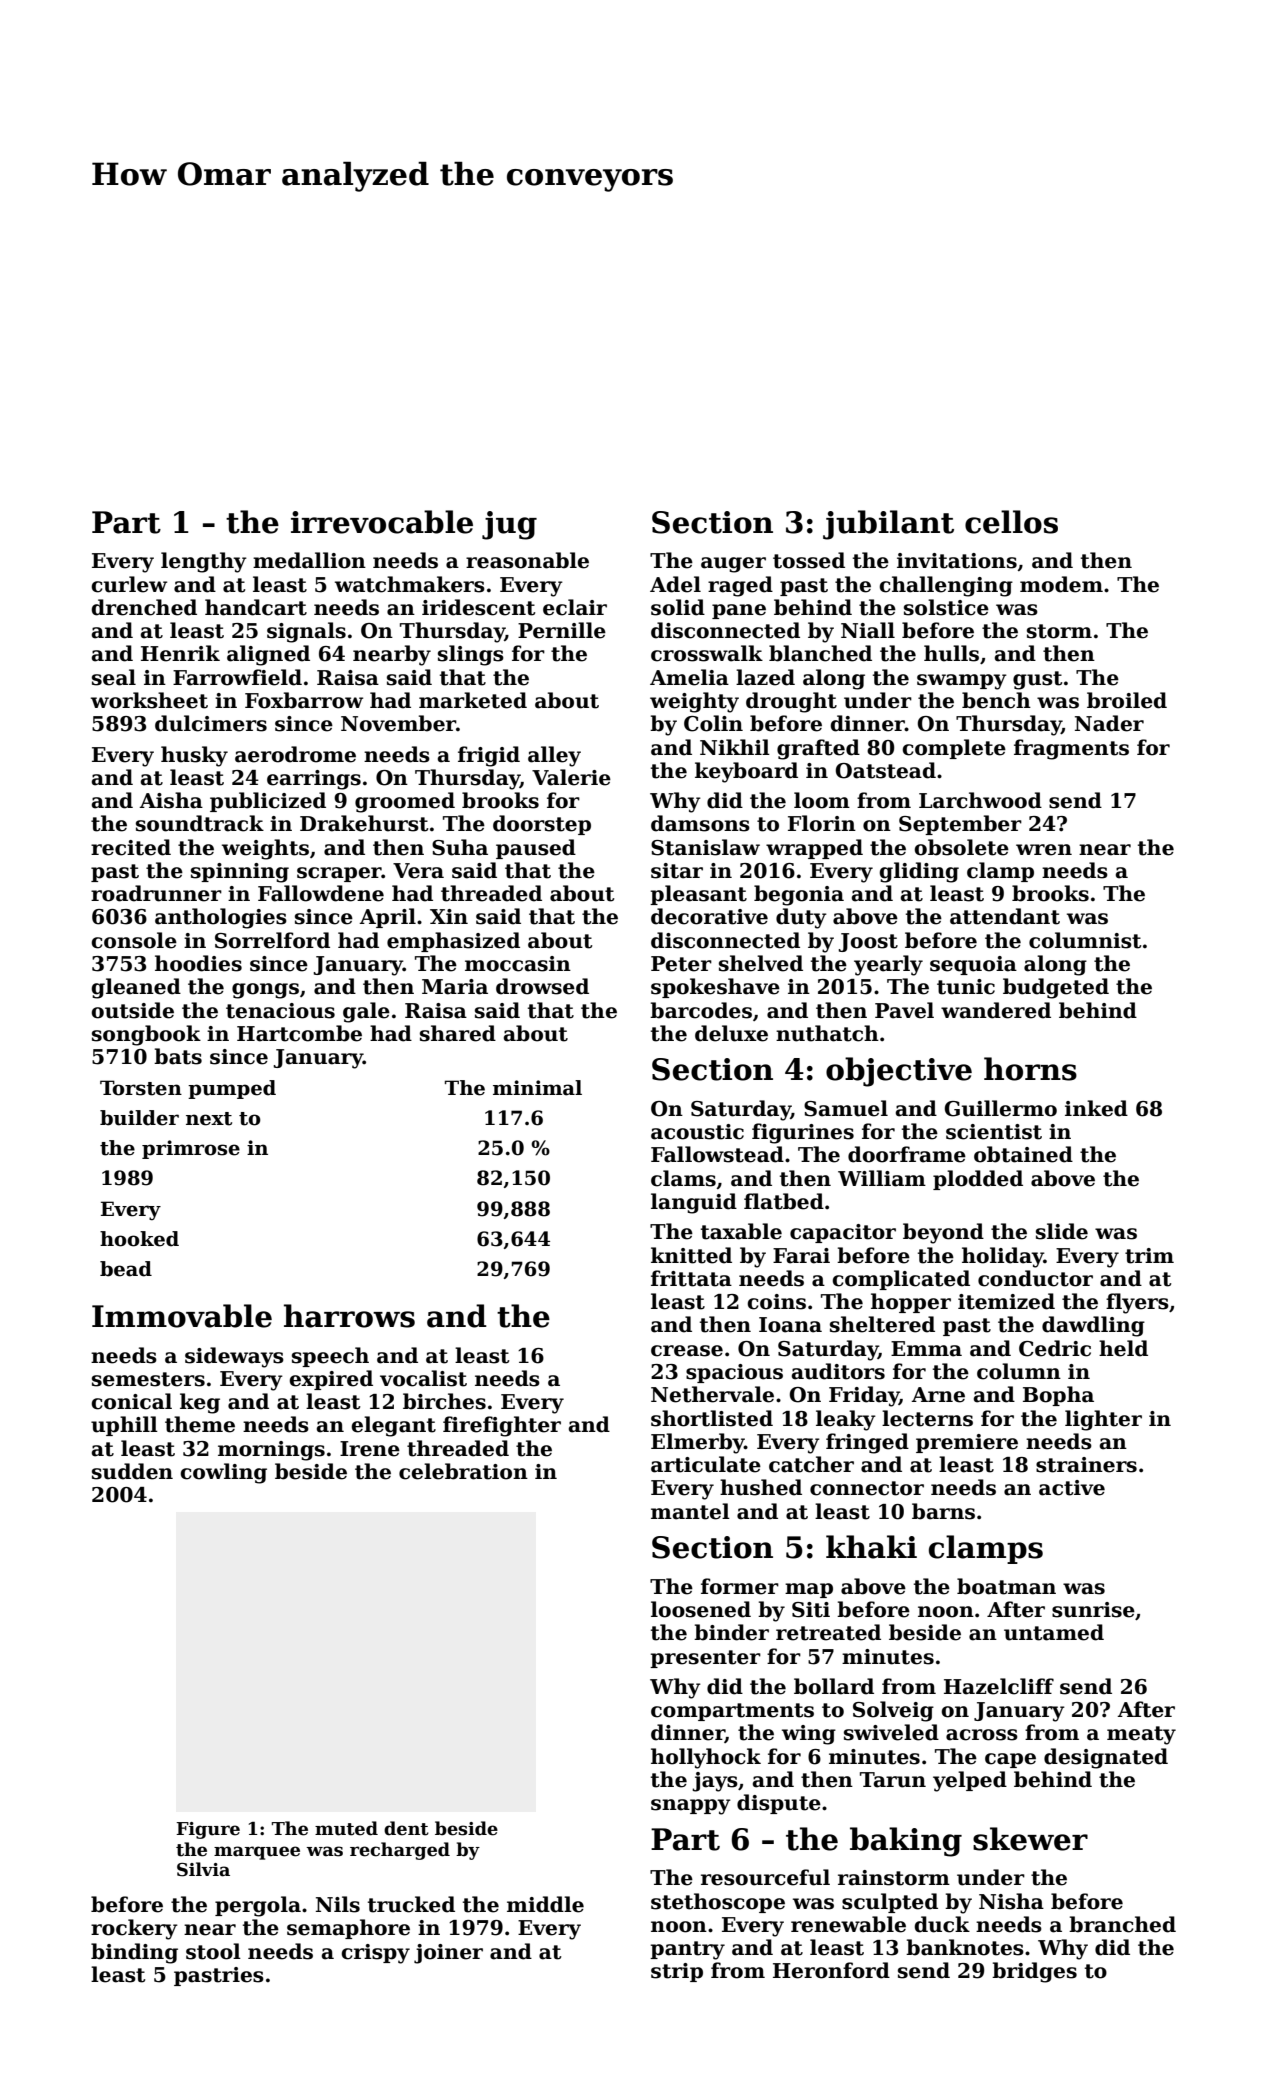 Image resolution: width=1271 pixels, height=2093 pixels. I want to click on lengthy, so click(204, 562).
